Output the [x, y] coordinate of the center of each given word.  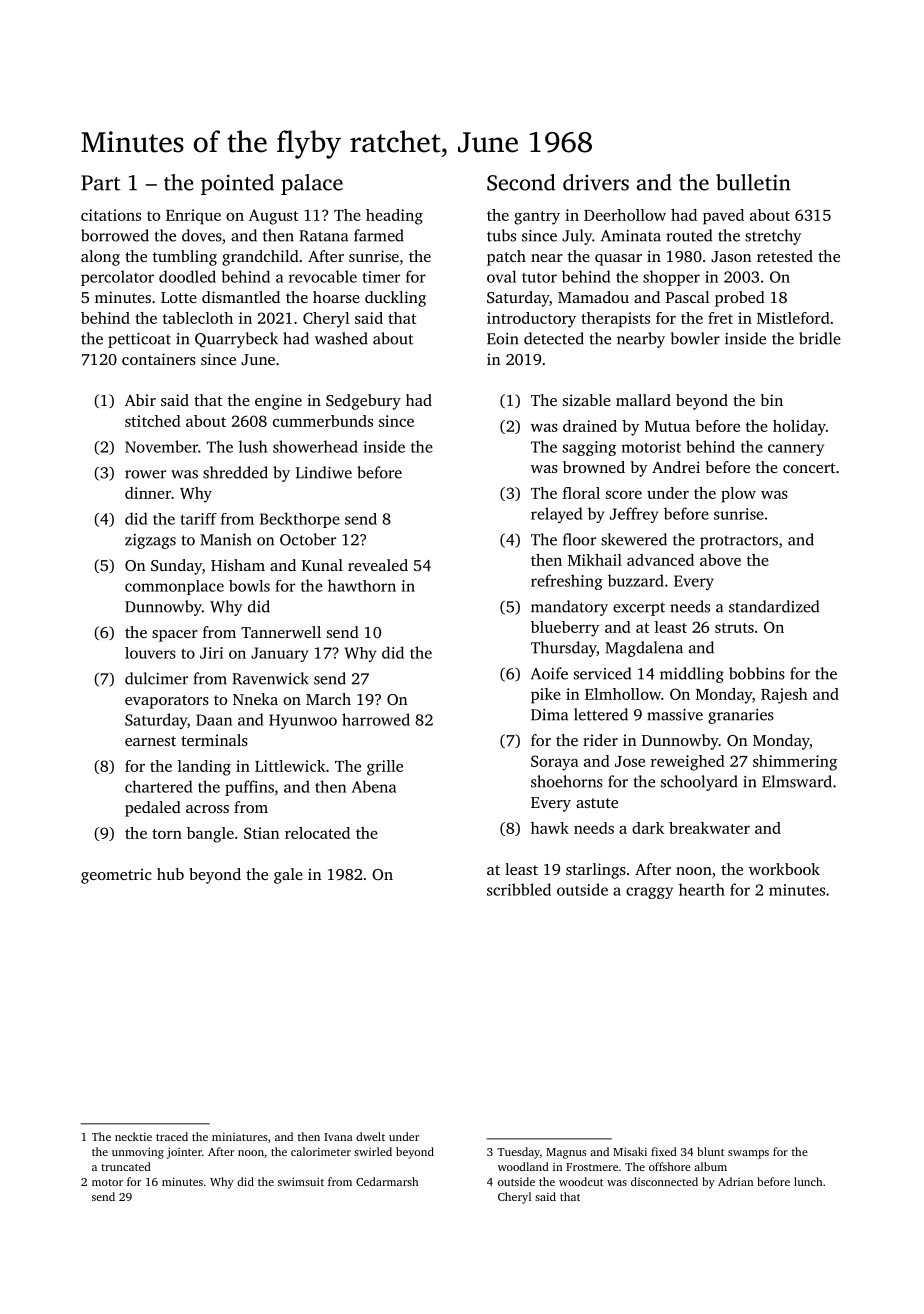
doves [202, 235]
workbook [784, 869]
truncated [126, 1166]
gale [288, 876]
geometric [116, 876]
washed [341, 338]
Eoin [502, 339]
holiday [799, 428]
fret [720, 318]
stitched [153, 421]
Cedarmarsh [387, 1181]
